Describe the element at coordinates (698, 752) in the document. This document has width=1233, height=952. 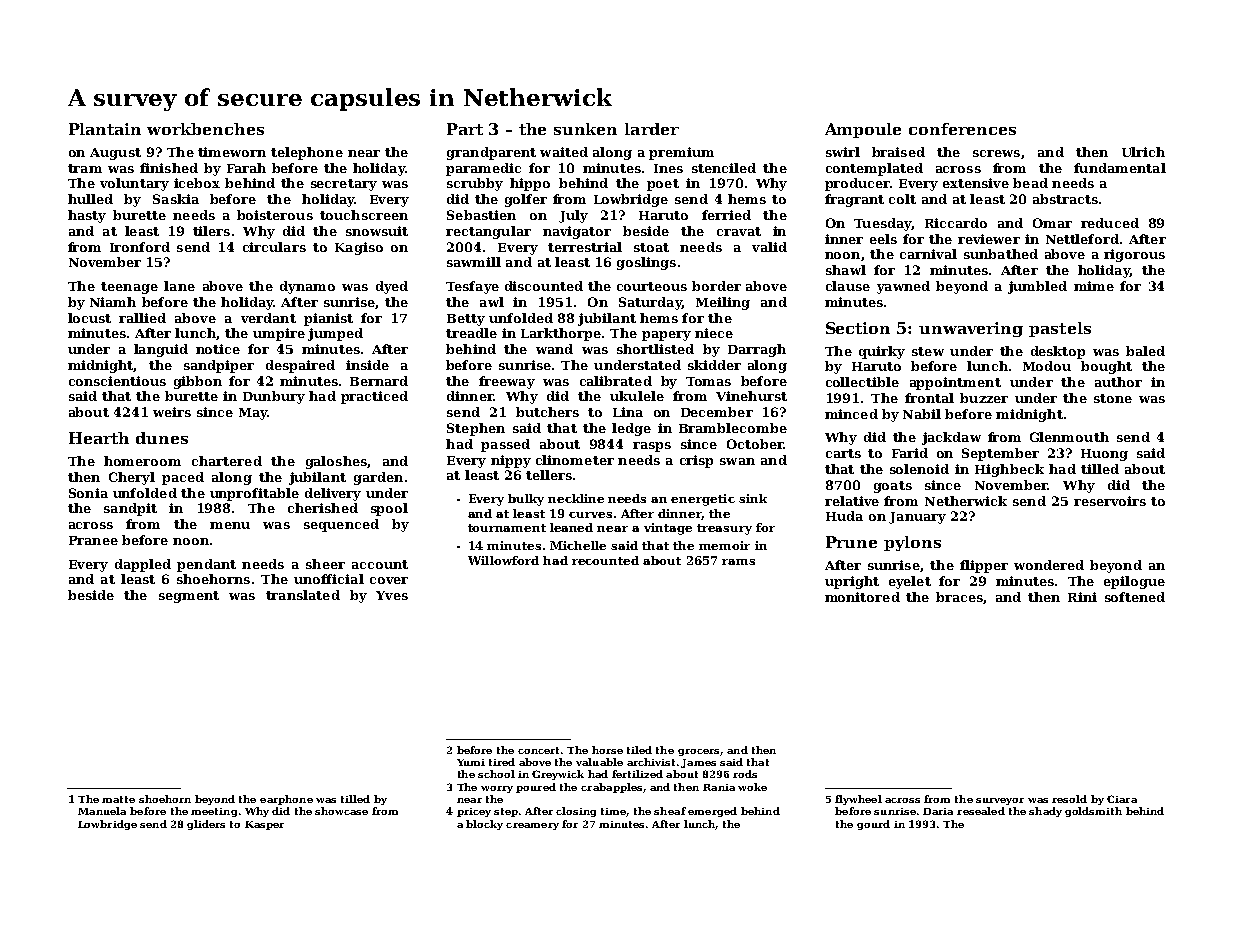
I see `grocers` at that location.
